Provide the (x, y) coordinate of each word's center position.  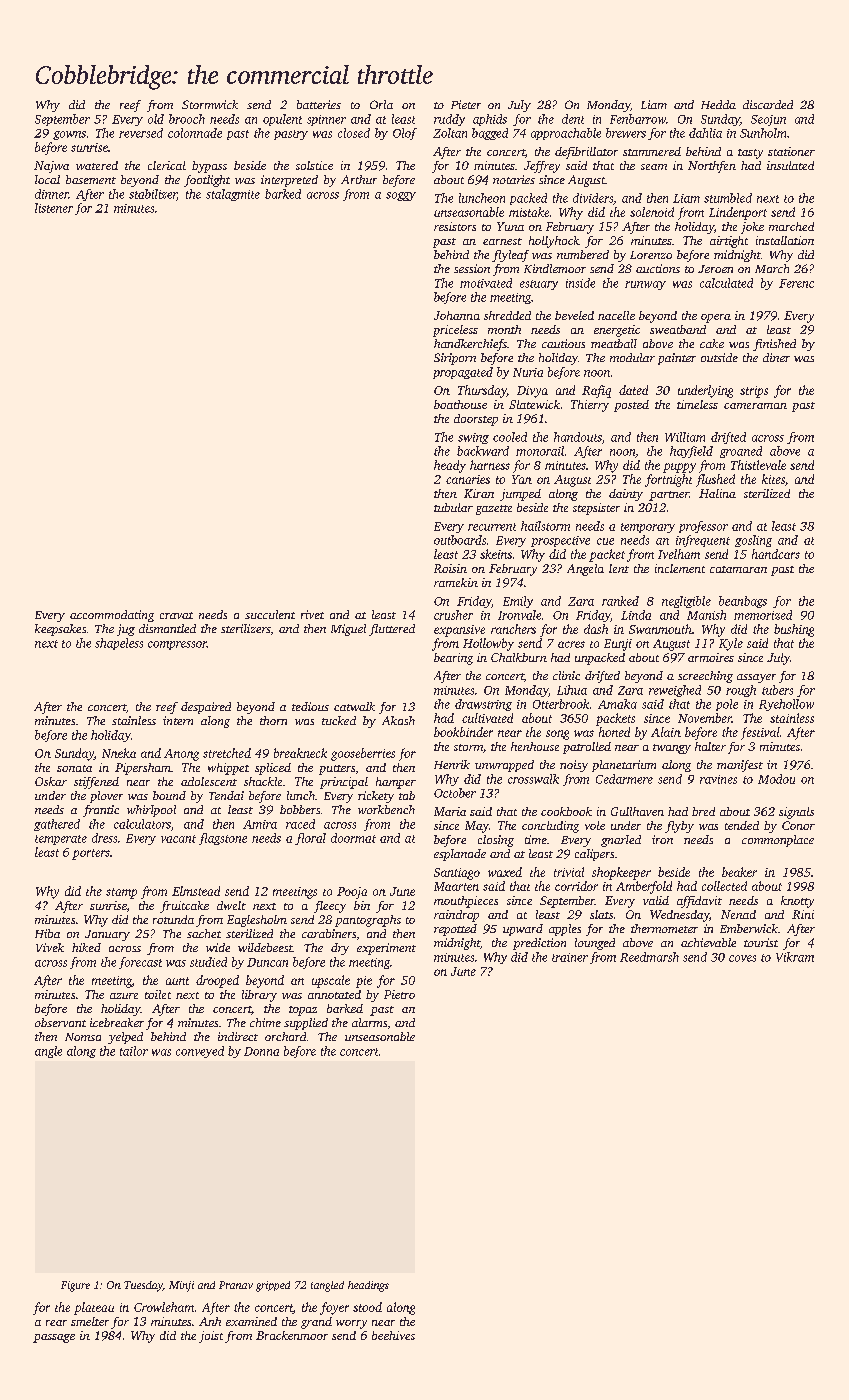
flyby (679, 827)
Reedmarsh (649, 957)
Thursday (482, 391)
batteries (319, 104)
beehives (393, 1335)
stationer (791, 151)
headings (368, 1286)
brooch (187, 119)
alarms (369, 1022)
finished (774, 345)
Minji (181, 1286)
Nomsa (83, 1037)
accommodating (112, 616)
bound (169, 795)
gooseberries (363, 754)
